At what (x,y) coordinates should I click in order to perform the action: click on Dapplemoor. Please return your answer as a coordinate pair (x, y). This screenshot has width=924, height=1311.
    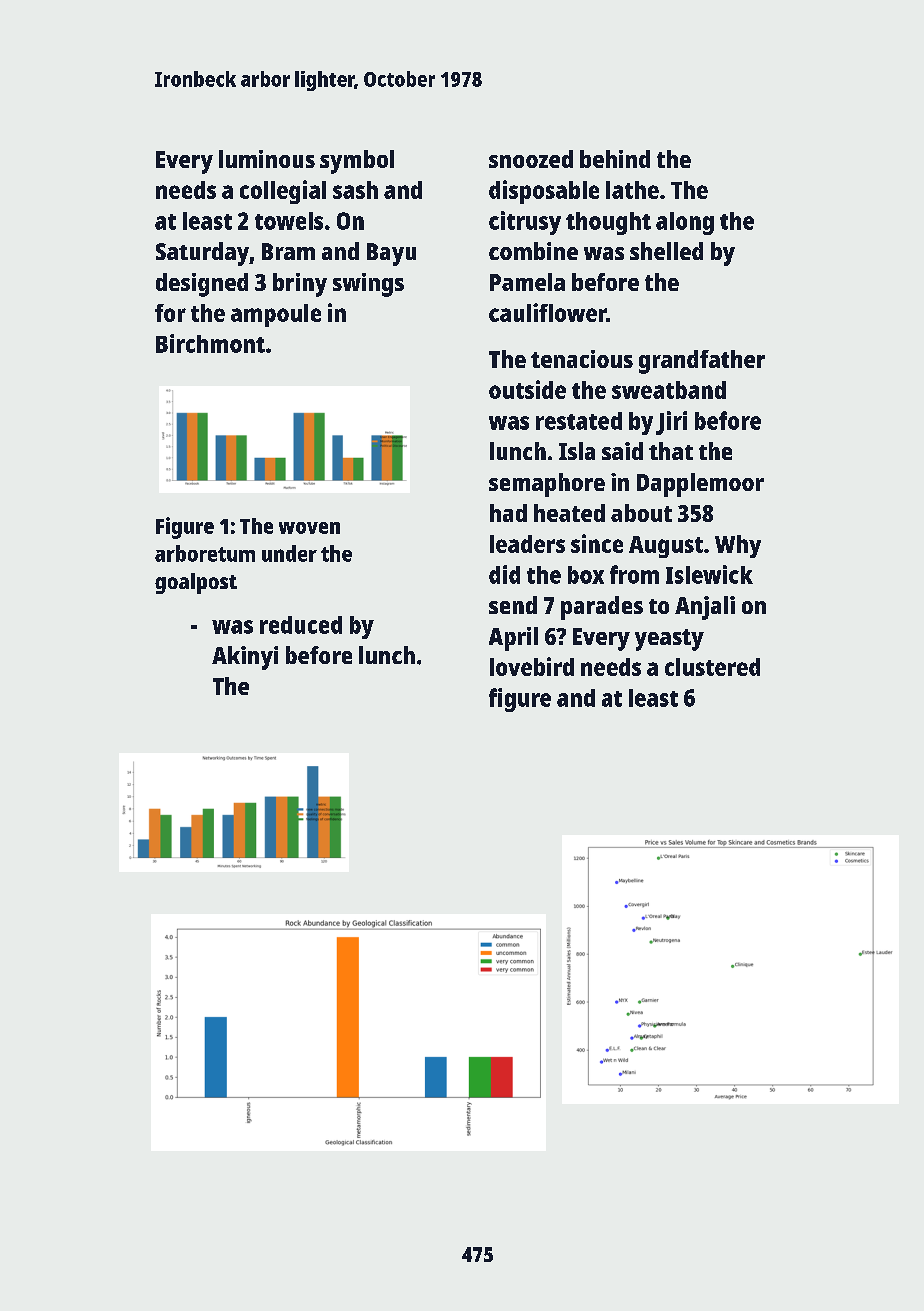
    Looking at the image, I should click on (700, 485).
